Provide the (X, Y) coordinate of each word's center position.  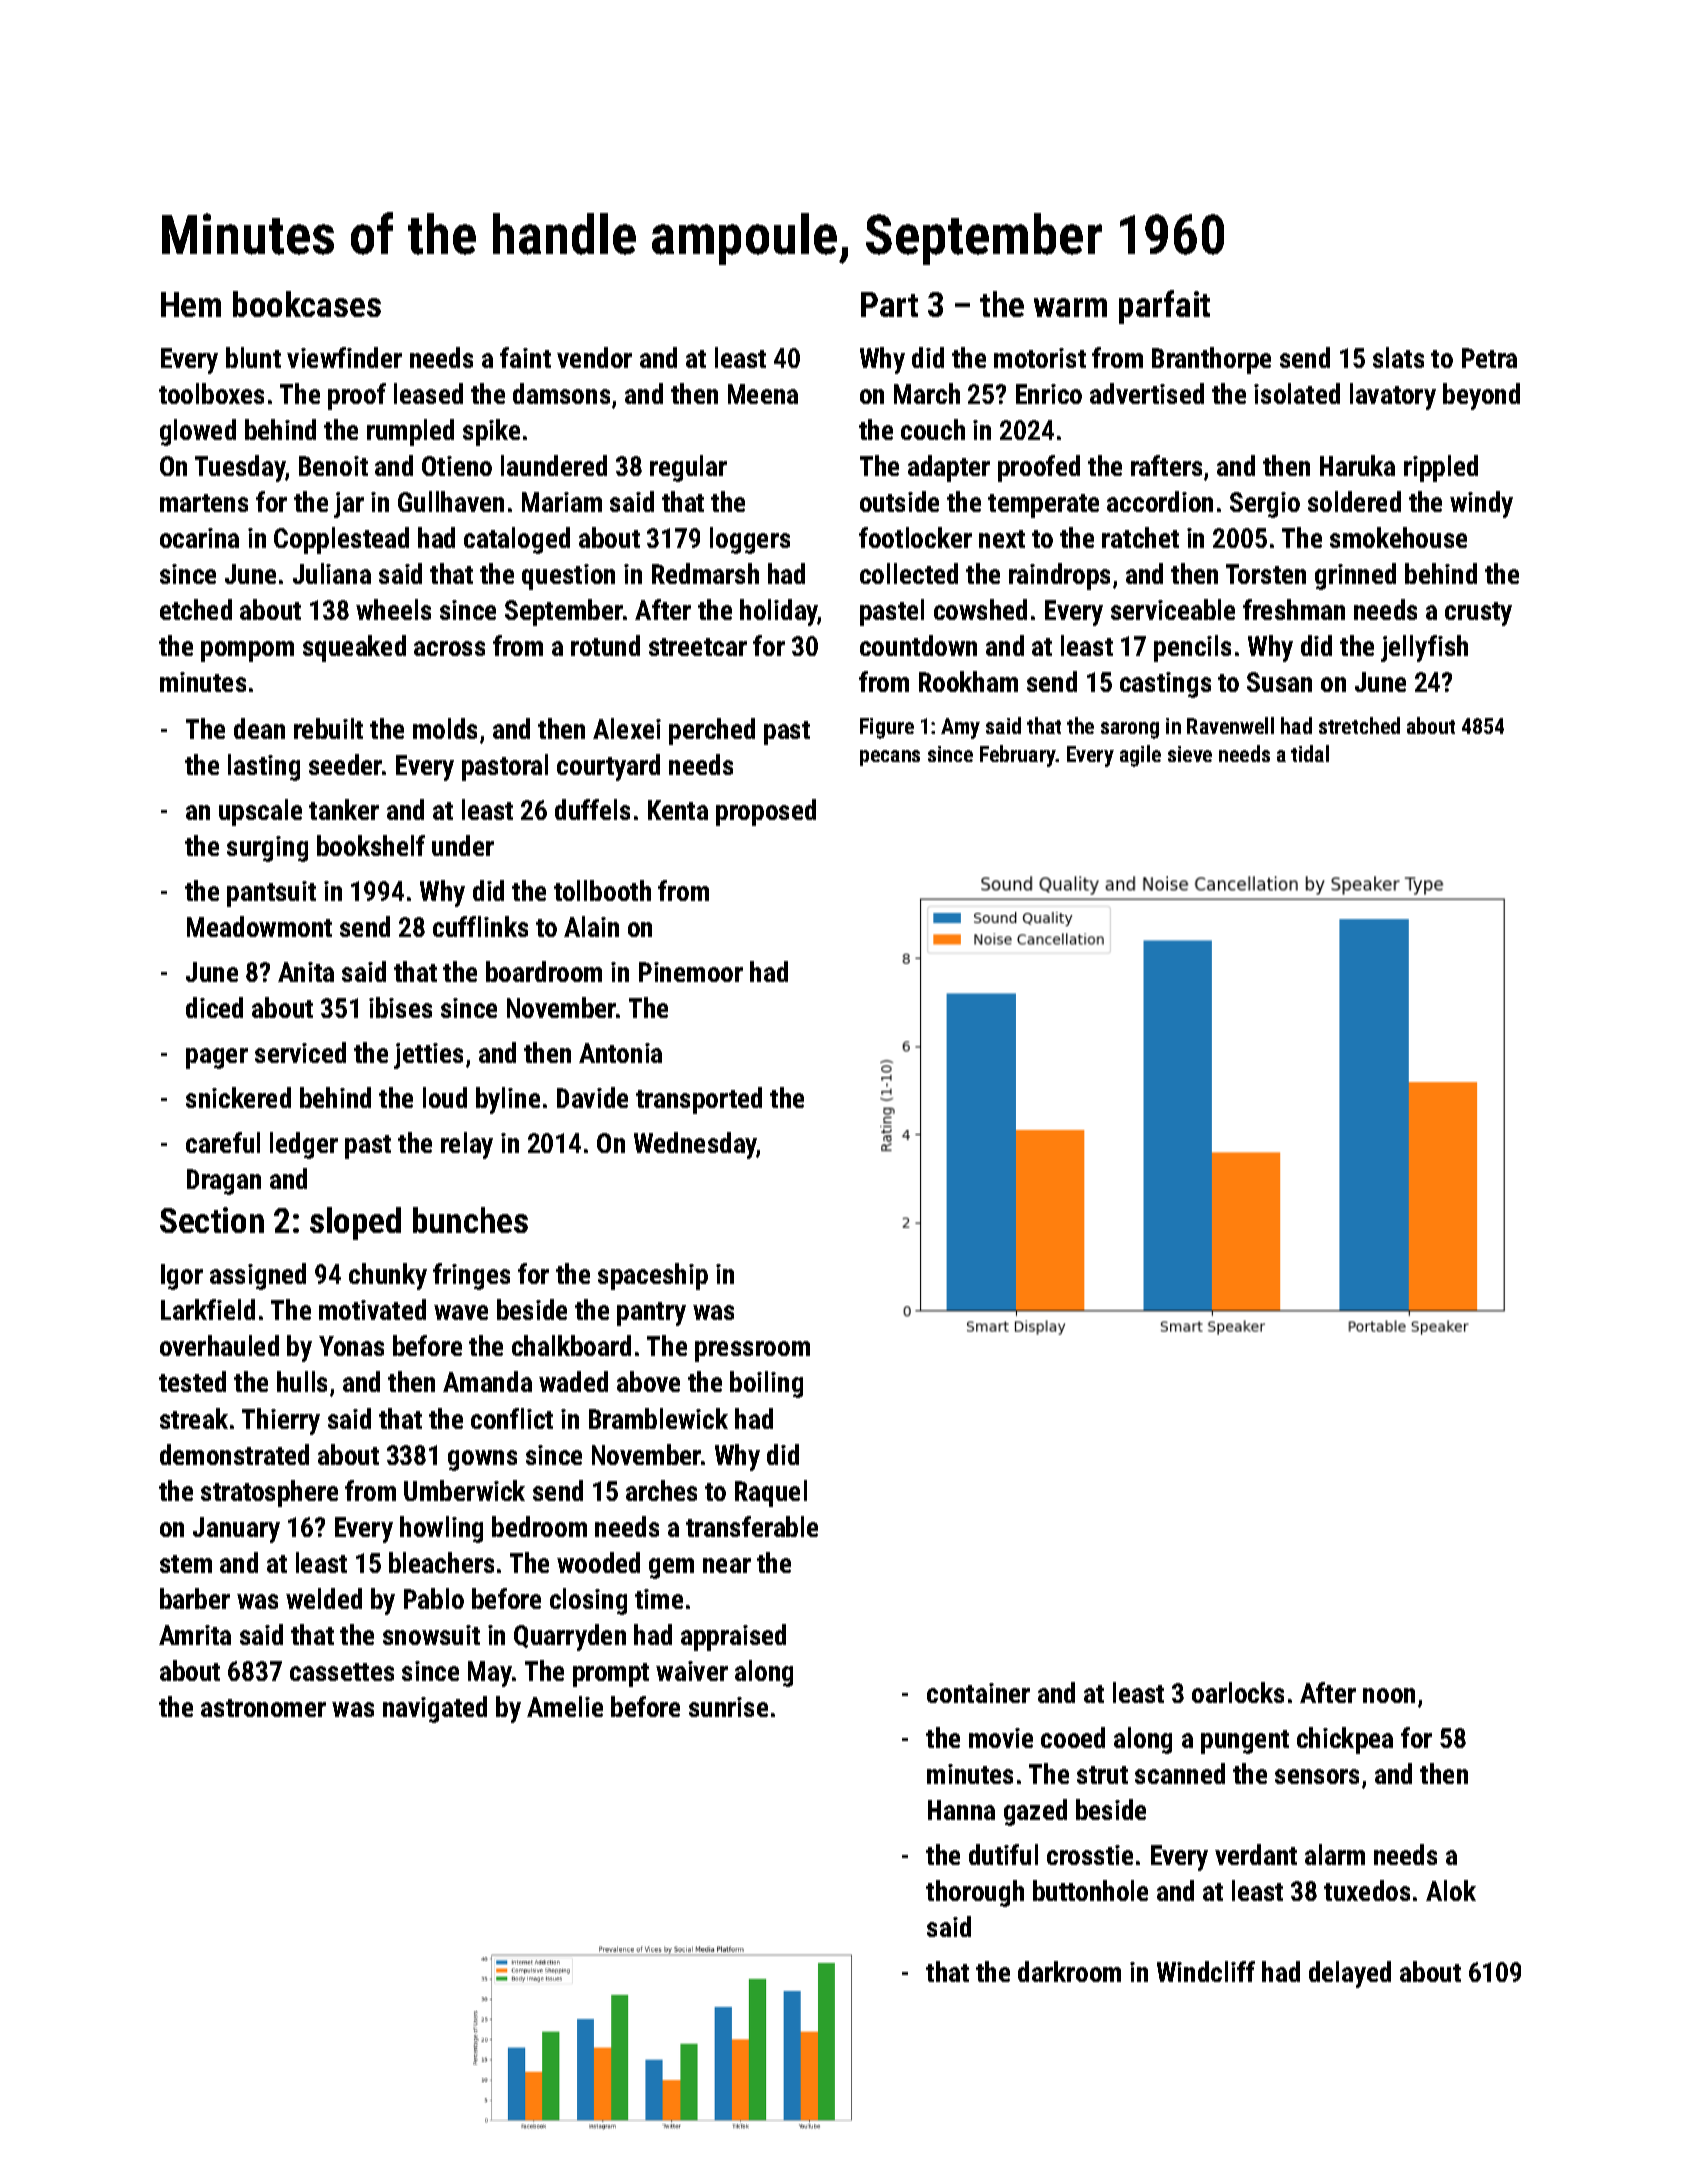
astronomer (263, 1708)
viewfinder (344, 357)
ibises (400, 1007)
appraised (733, 1637)
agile (1140, 756)
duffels (592, 809)
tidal (1310, 753)
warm (1070, 307)
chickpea (1345, 1740)
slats (1398, 357)
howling (441, 1529)
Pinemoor (691, 972)
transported (699, 1100)
